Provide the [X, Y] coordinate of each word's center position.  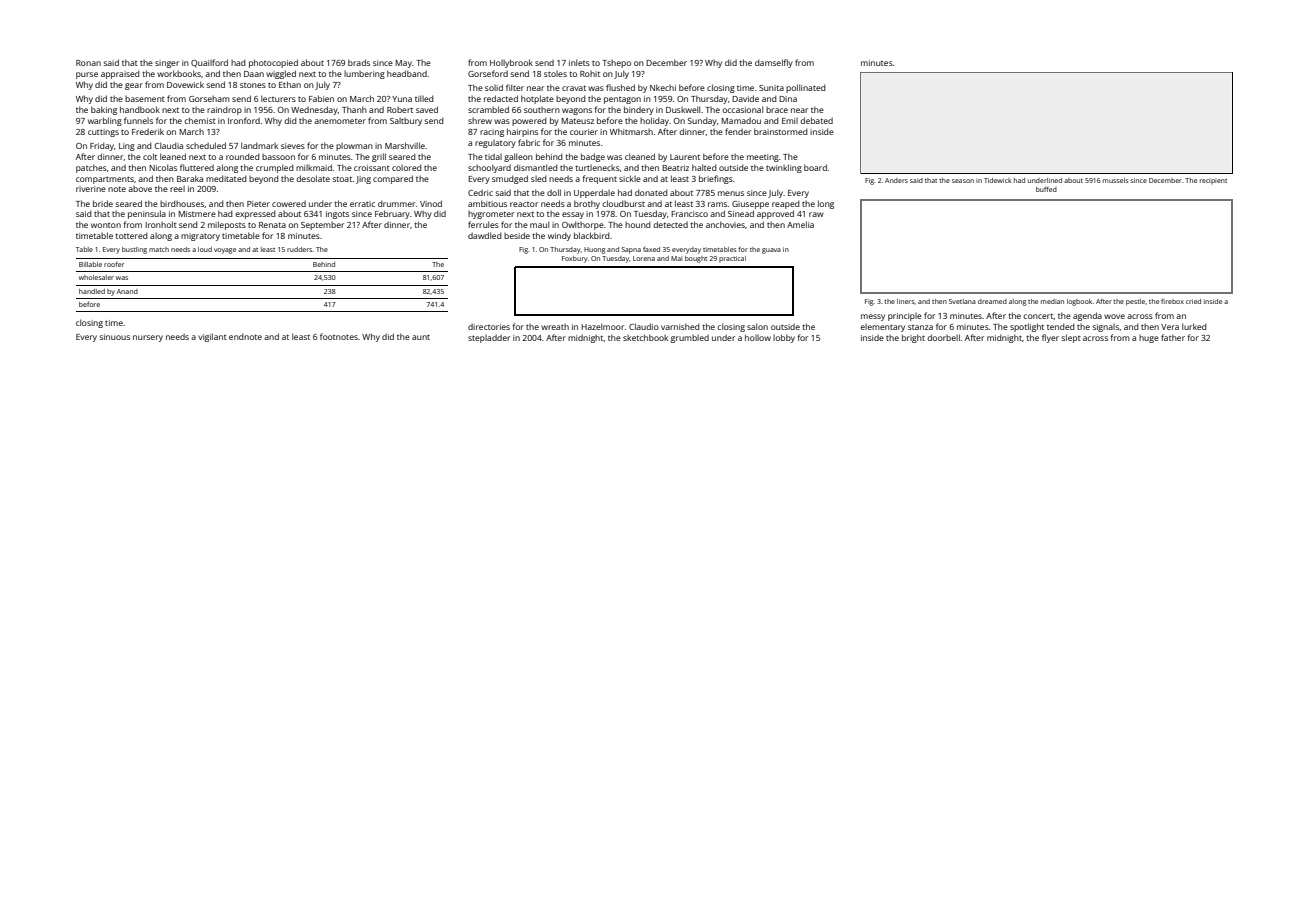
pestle [1135, 302]
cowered [289, 203]
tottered [131, 235]
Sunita [771, 88]
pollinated [806, 88]
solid [494, 87]
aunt [421, 337]
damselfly [774, 63]
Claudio [644, 326]
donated [651, 192]
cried [1193, 301]
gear [134, 86]
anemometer [340, 121]
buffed [1046, 189]
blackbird [592, 235]
